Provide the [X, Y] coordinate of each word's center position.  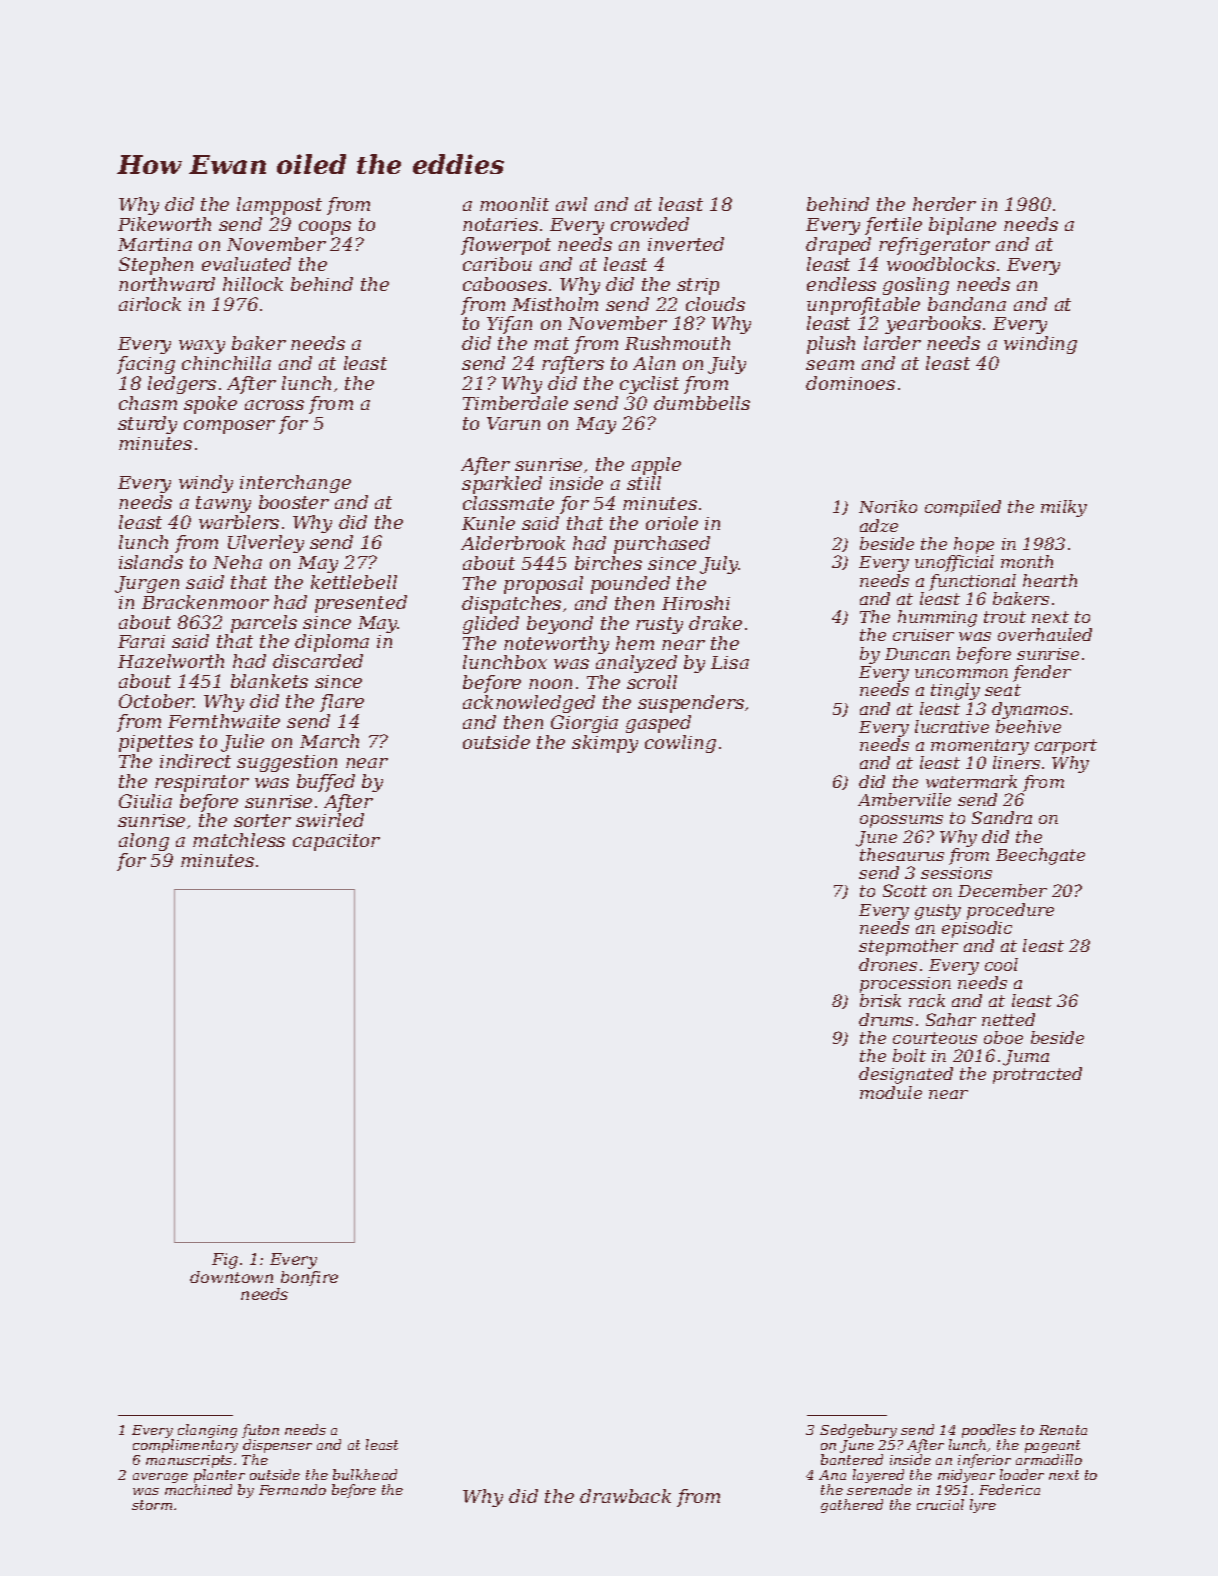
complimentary [185, 1446]
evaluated [246, 264]
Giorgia [584, 724]
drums [886, 1019]
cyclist [649, 385]
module [891, 1092]
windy [206, 484]
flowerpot [506, 246]
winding [1040, 345]
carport [1066, 747]
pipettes [156, 743]
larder [892, 343]
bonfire [309, 1278]
